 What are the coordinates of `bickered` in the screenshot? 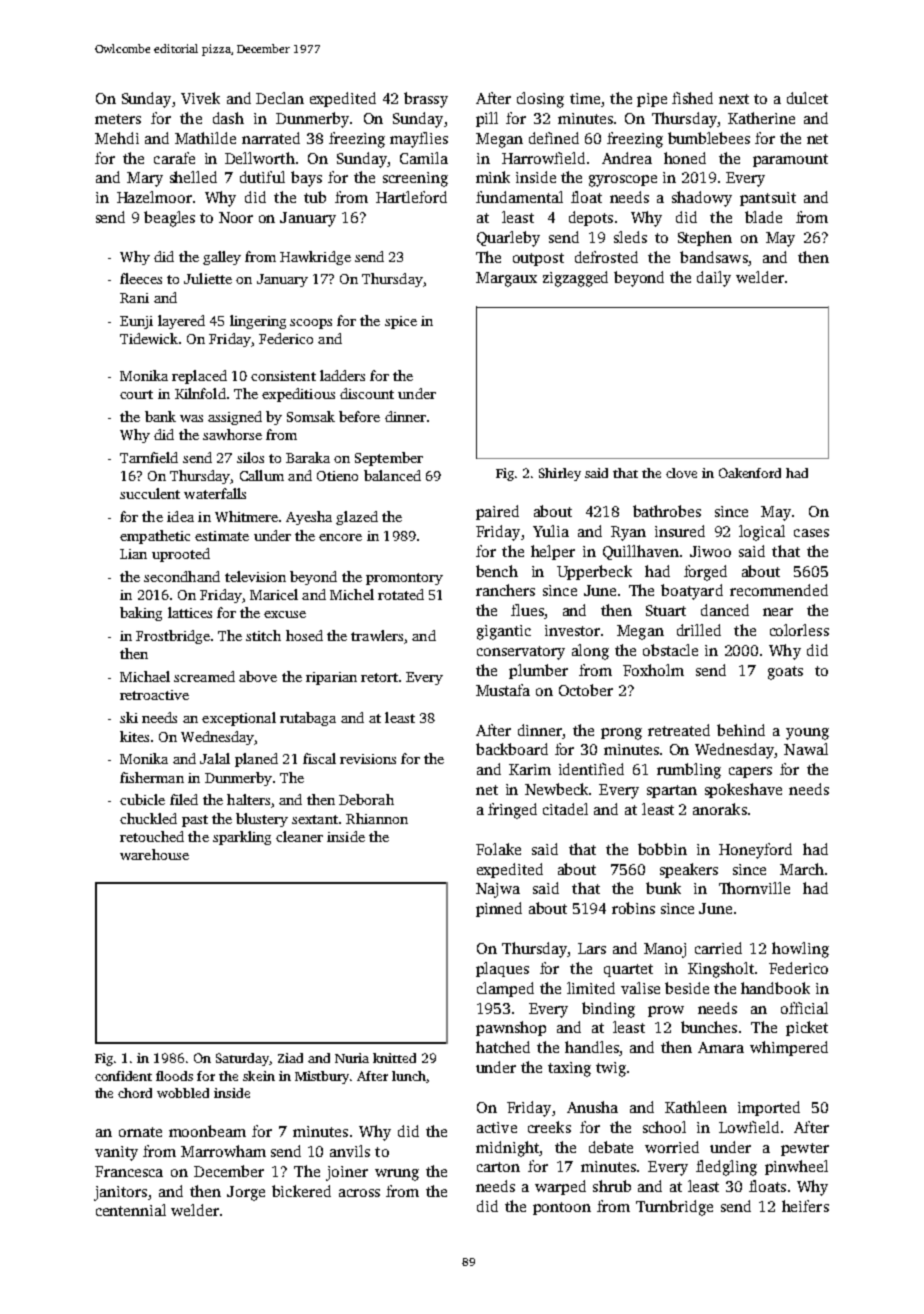 It's located at (301, 1191).
